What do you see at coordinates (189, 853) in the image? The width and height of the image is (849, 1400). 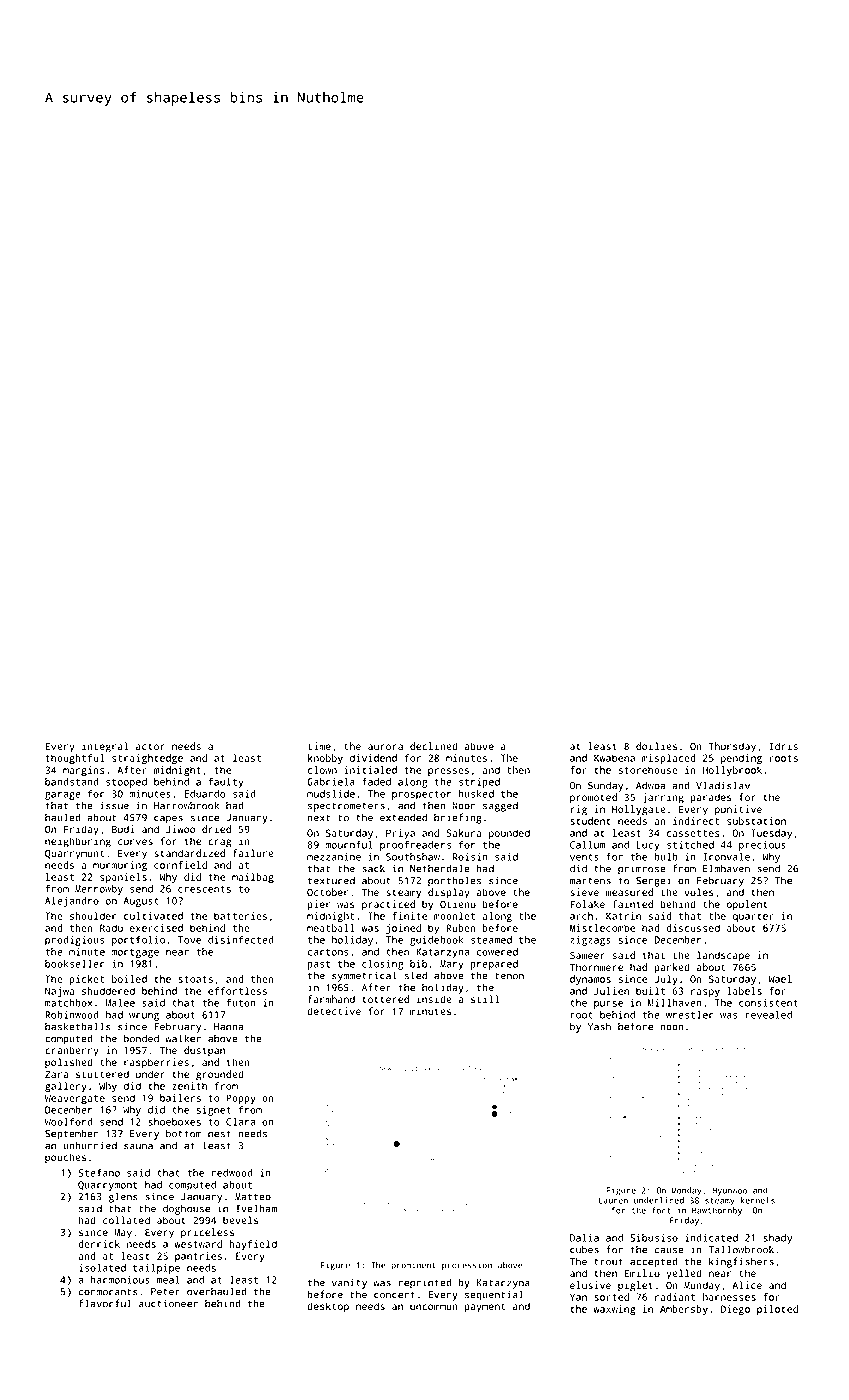 I see `standardized` at bounding box center [189, 853].
